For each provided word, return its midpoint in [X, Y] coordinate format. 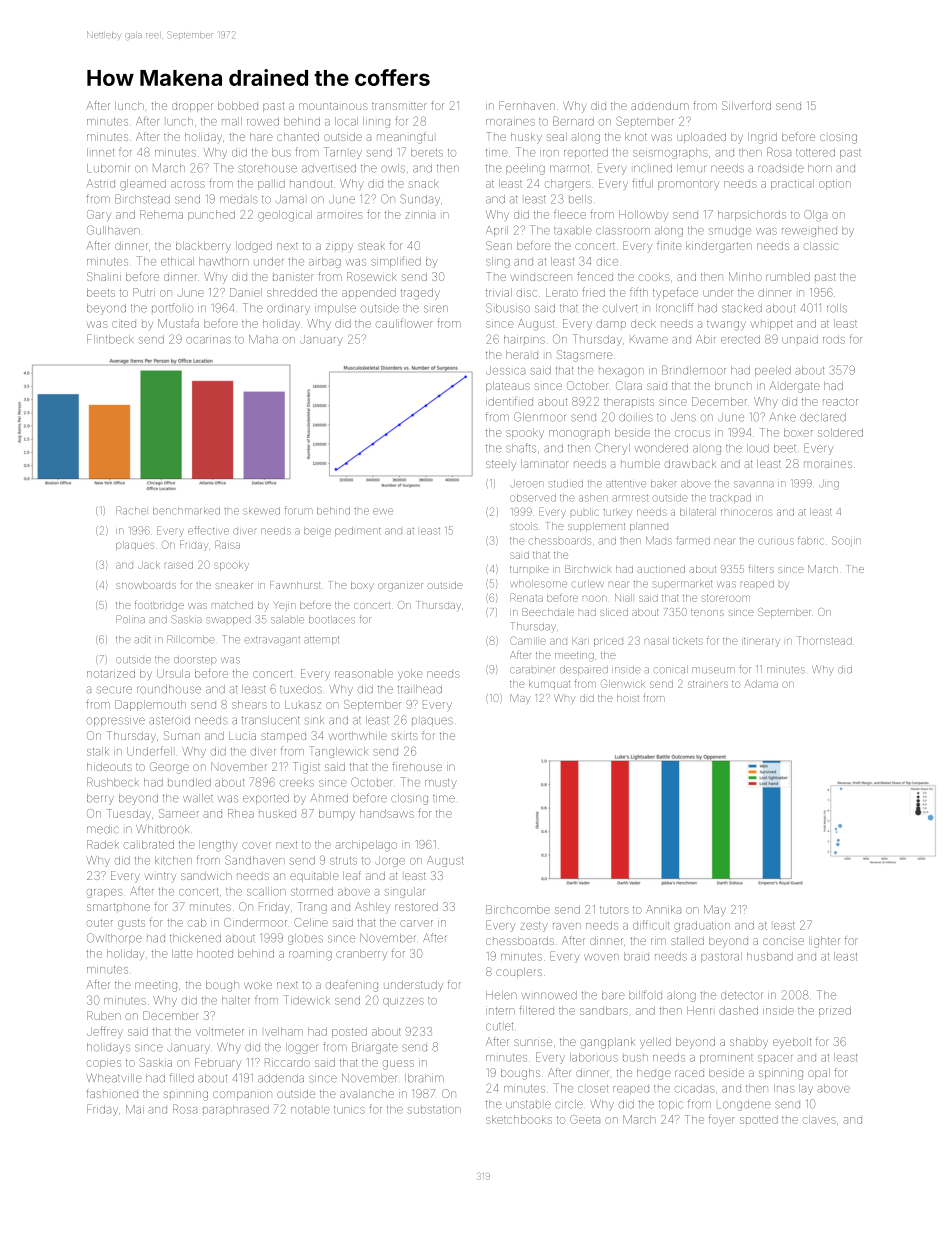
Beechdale [548, 612]
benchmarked [186, 511]
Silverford [746, 105]
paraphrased [236, 1110]
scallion [266, 891]
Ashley [372, 908]
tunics [349, 1110]
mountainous [333, 106]
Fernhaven [527, 105]
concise [783, 941]
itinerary [761, 642]
